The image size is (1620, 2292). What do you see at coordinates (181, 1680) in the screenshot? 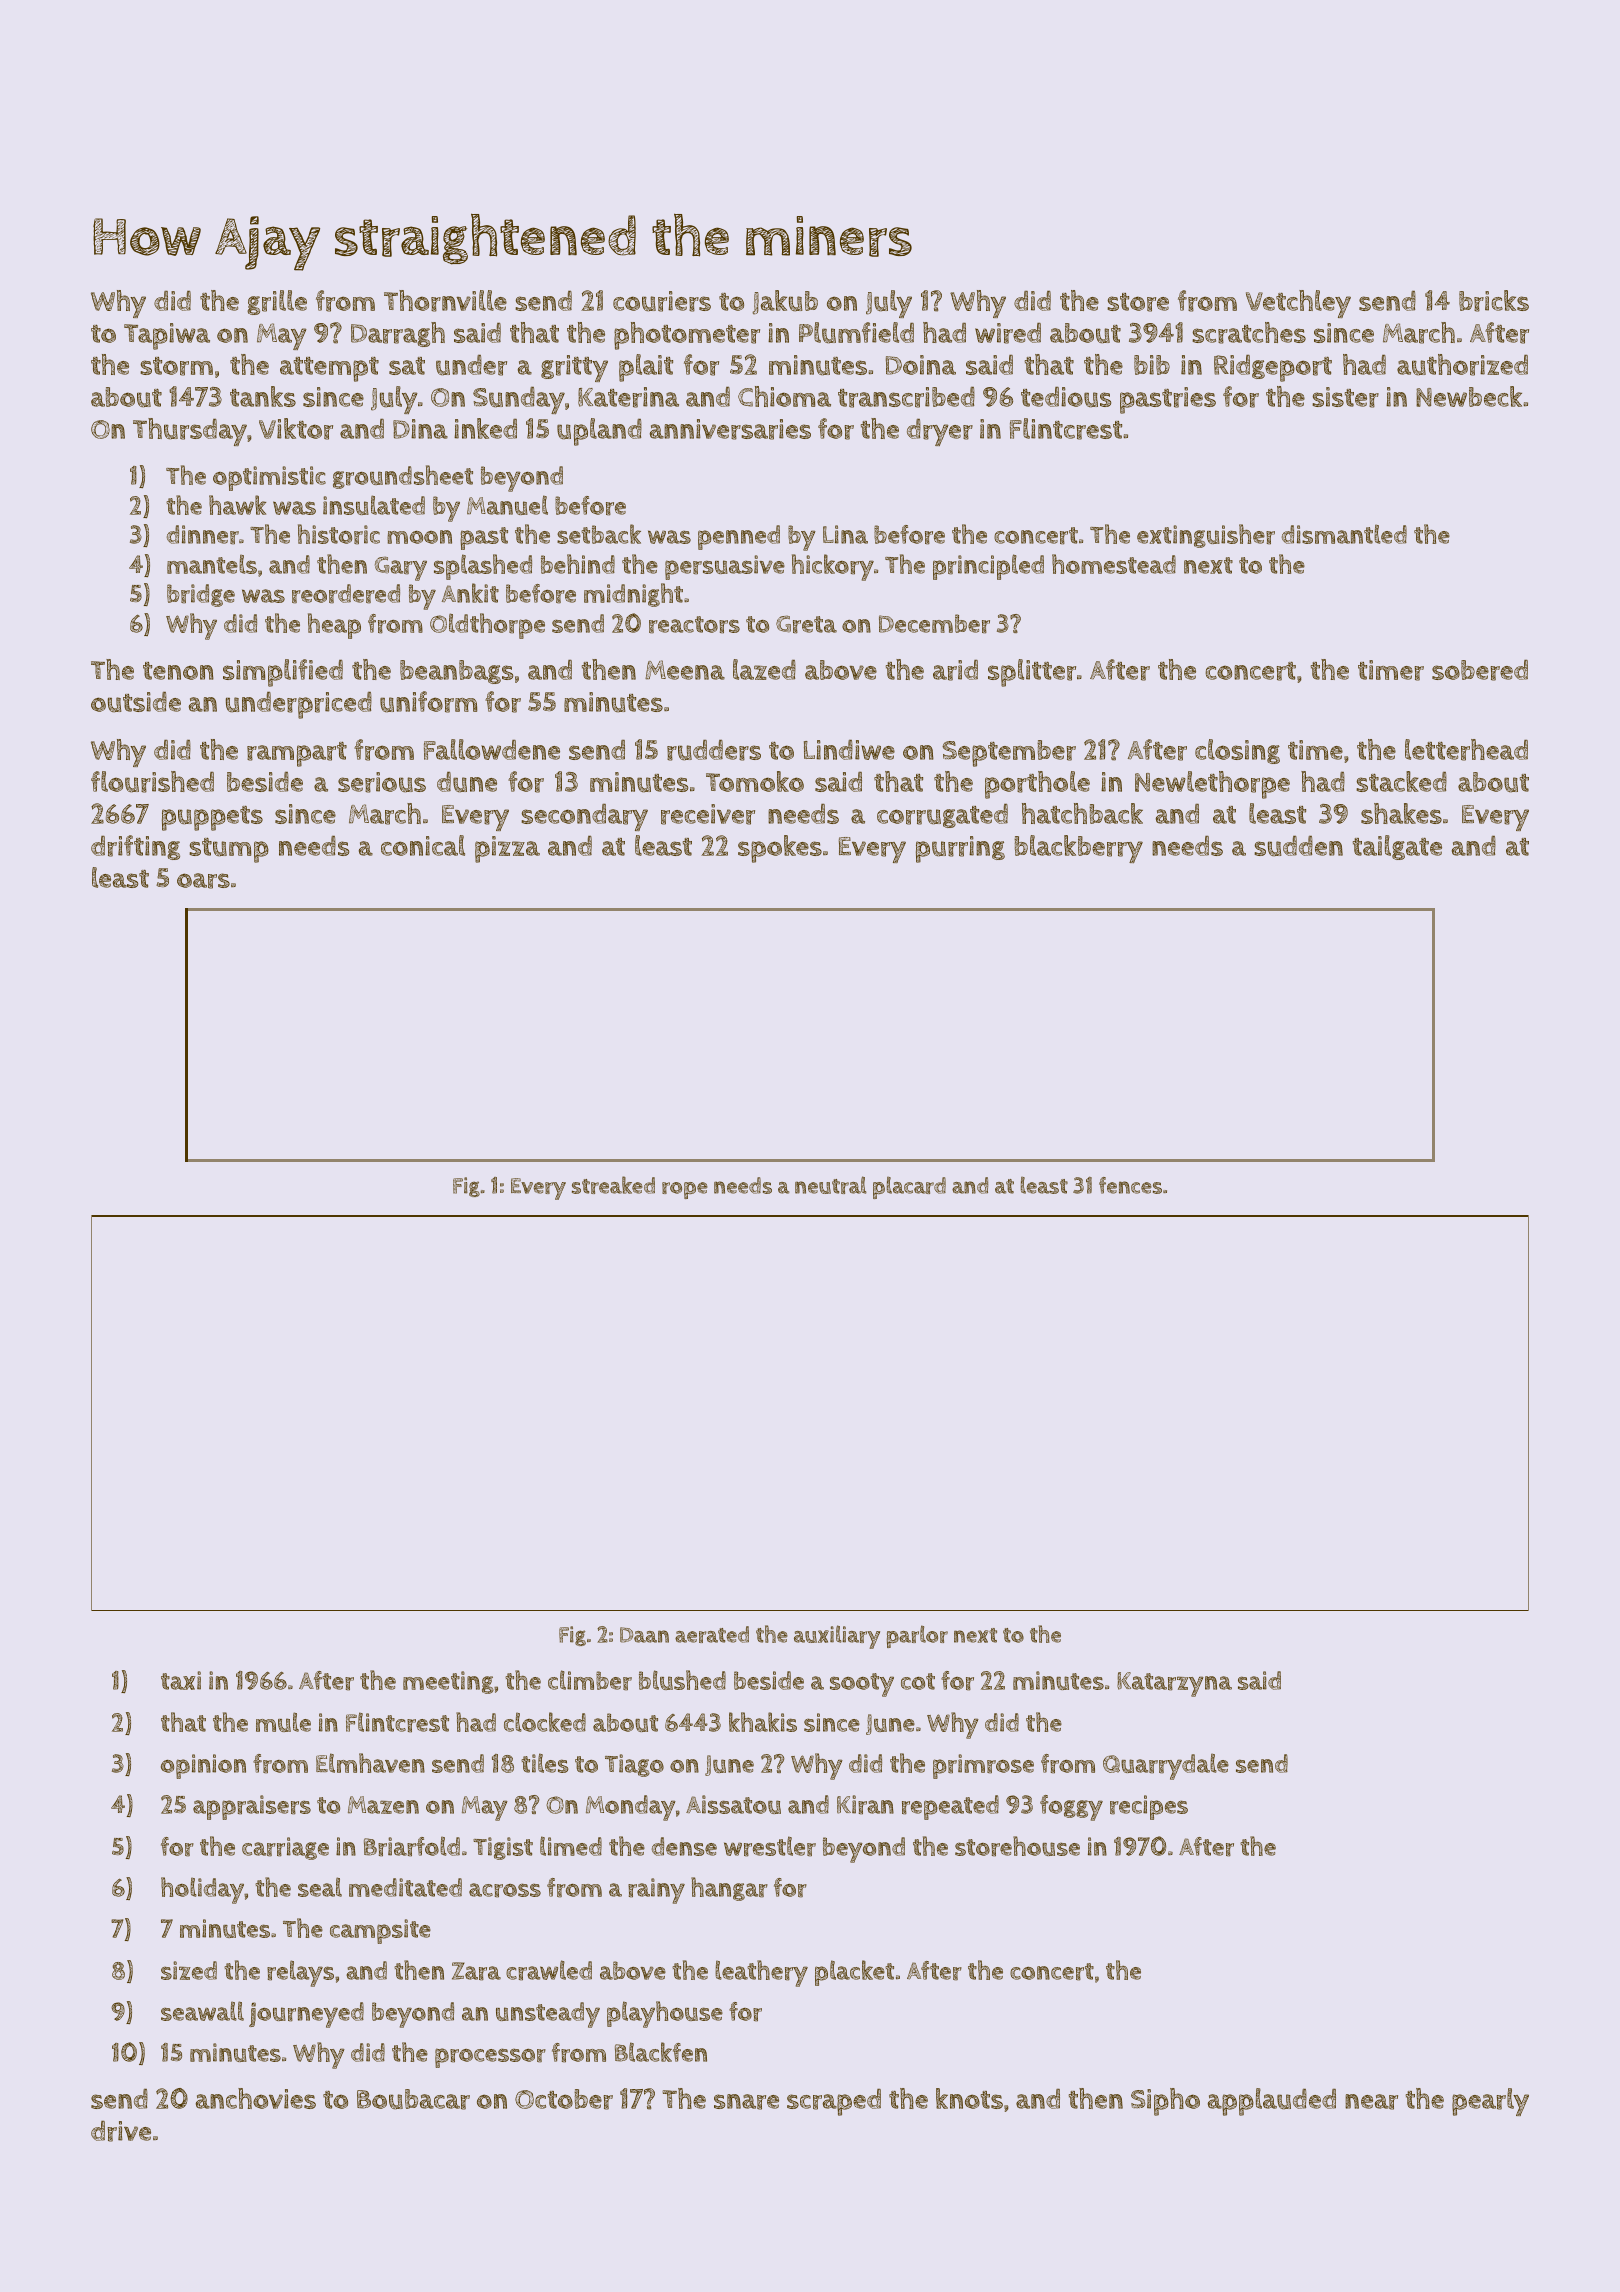
I see `taxi` at bounding box center [181, 1680].
